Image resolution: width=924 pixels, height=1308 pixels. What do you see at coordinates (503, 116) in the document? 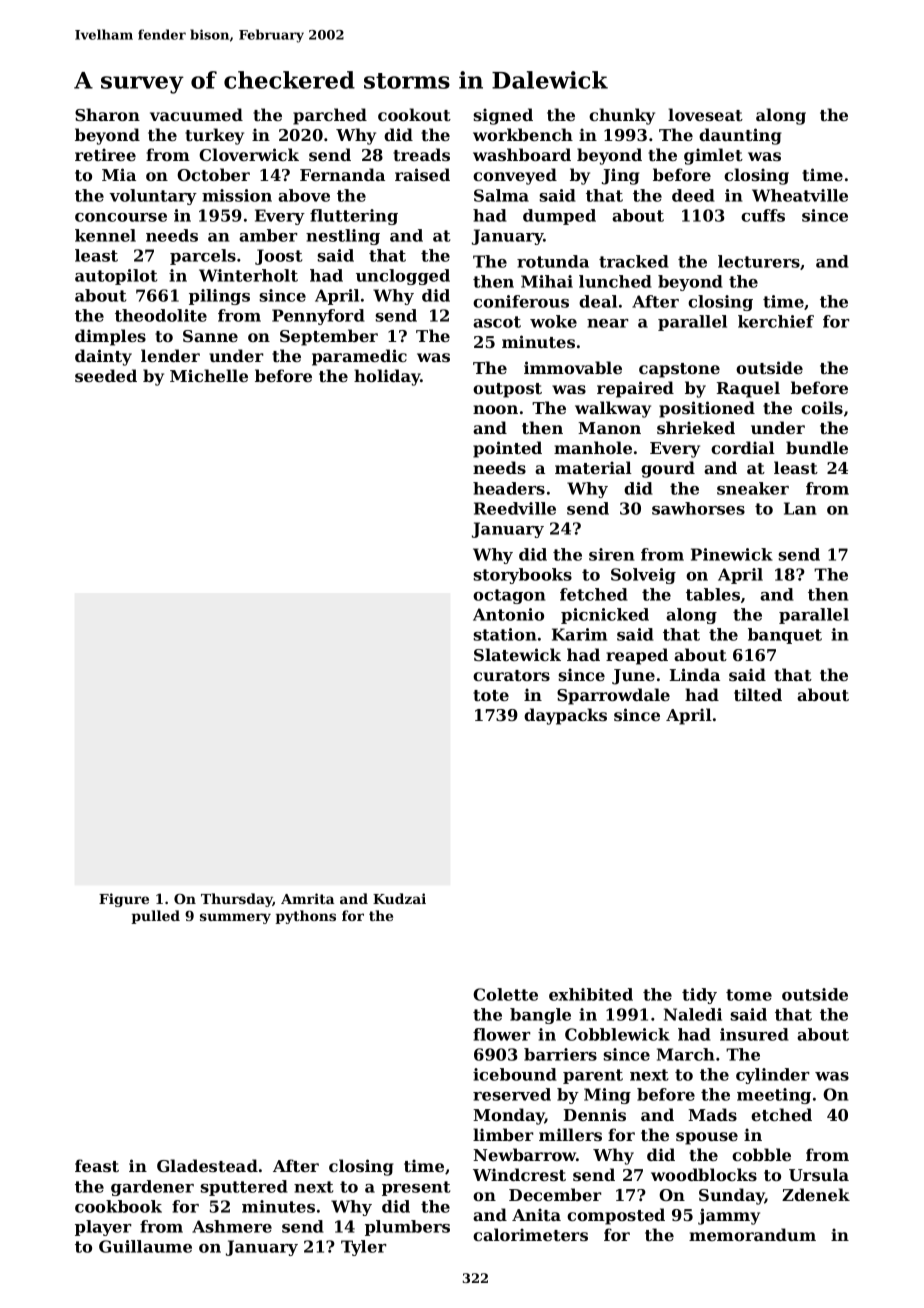
I see `signed` at bounding box center [503, 116].
